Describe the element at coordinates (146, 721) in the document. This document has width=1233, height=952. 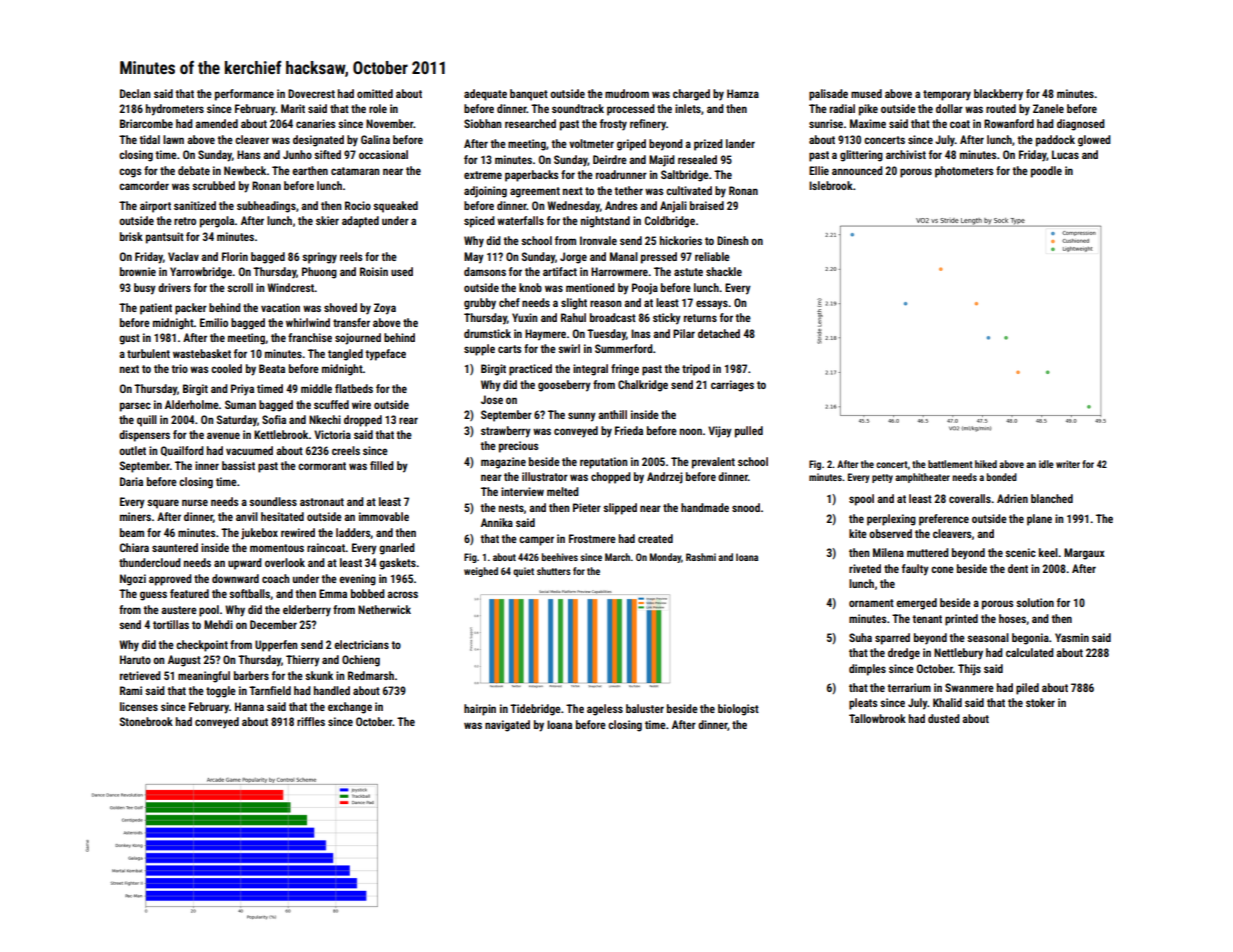
I see `Stonebrook` at that location.
